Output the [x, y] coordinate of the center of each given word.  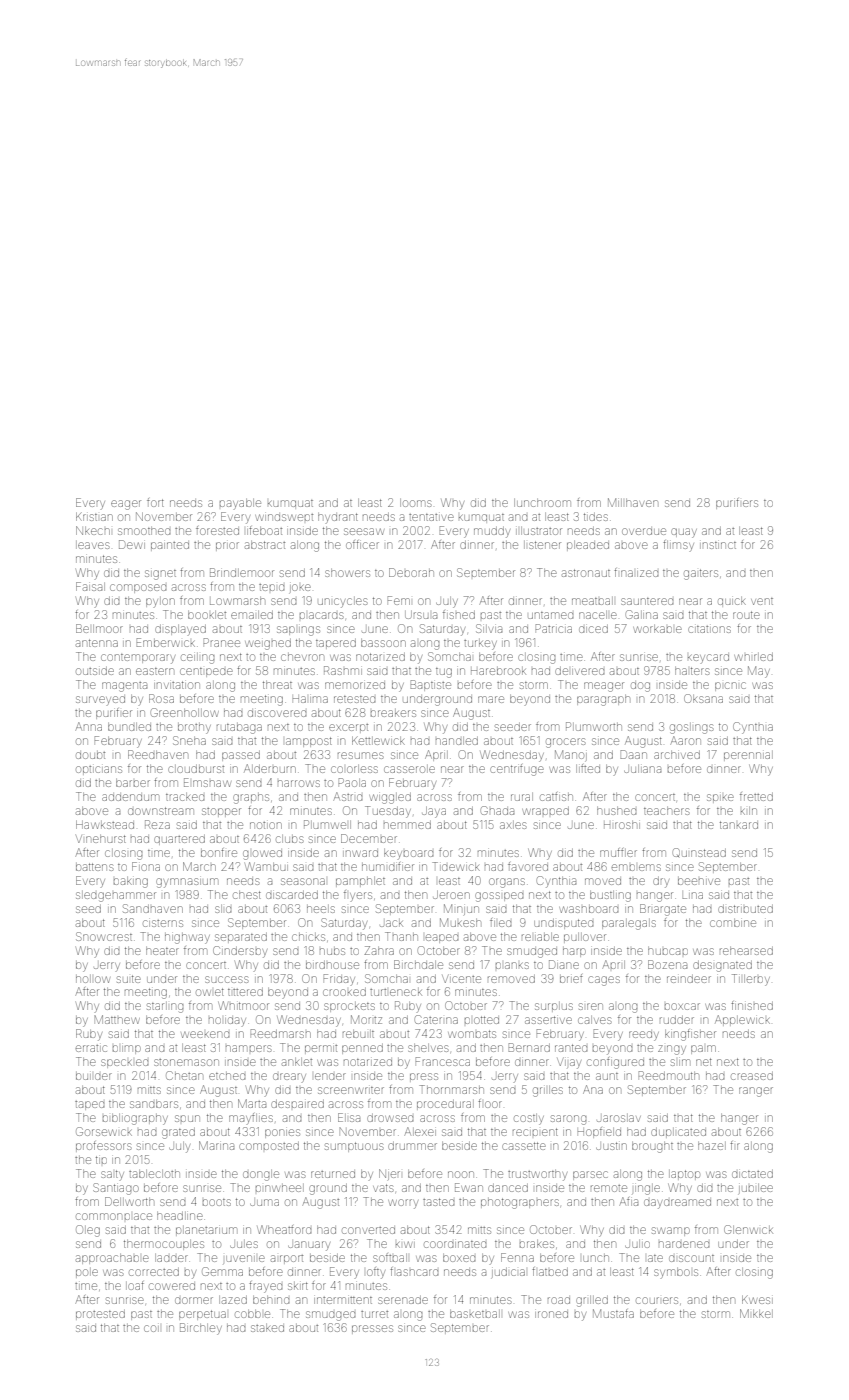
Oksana [703, 698]
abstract [265, 545]
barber [133, 783]
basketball [475, 1314]
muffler [618, 852]
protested [100, 1315]
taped [89, 1105]
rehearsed [746, 951]
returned [333, 1174]
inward [360, 853]
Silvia [489, 628]
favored [528, 866]
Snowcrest [104, 936]
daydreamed [677, 1204]
